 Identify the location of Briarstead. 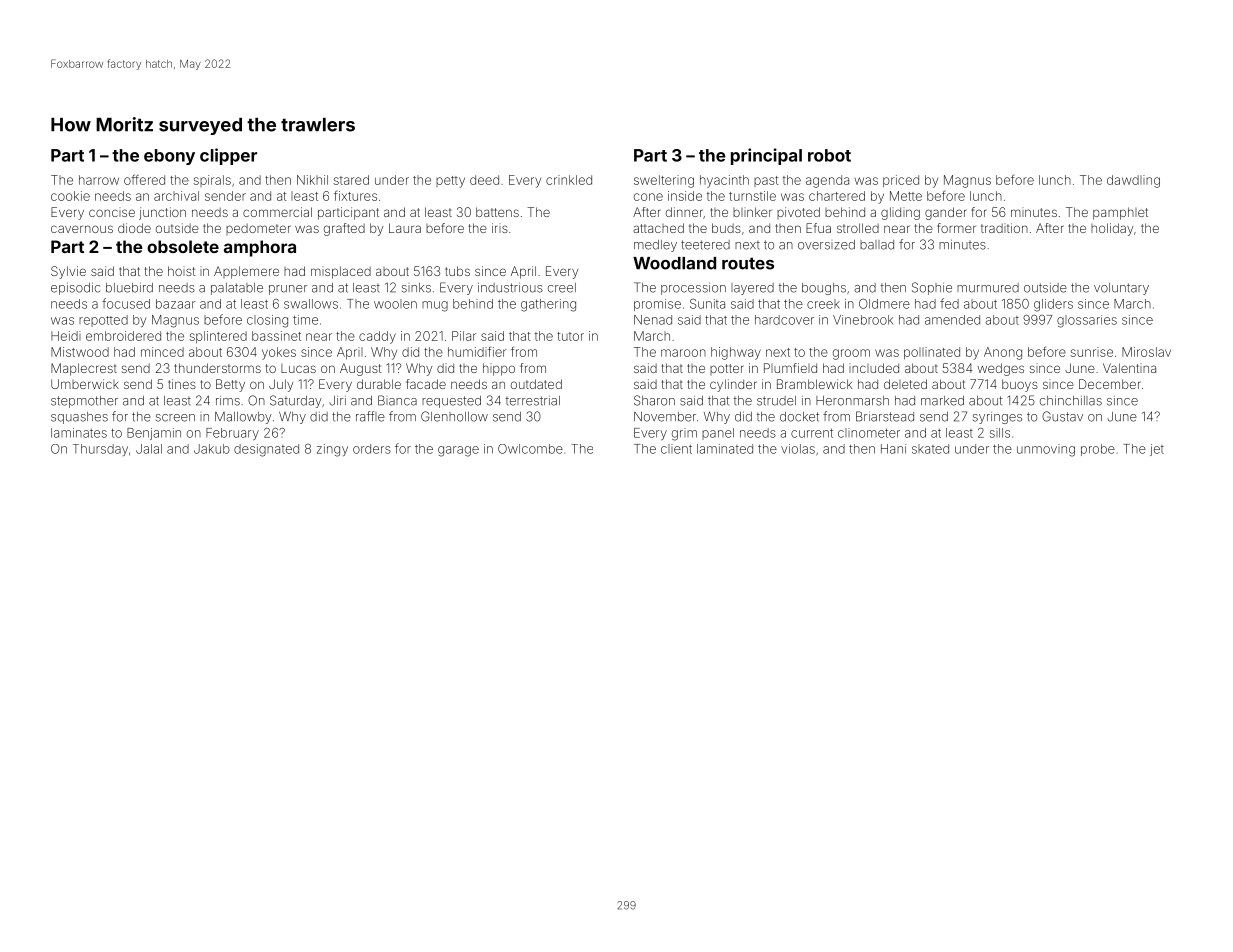
(885, 416).
